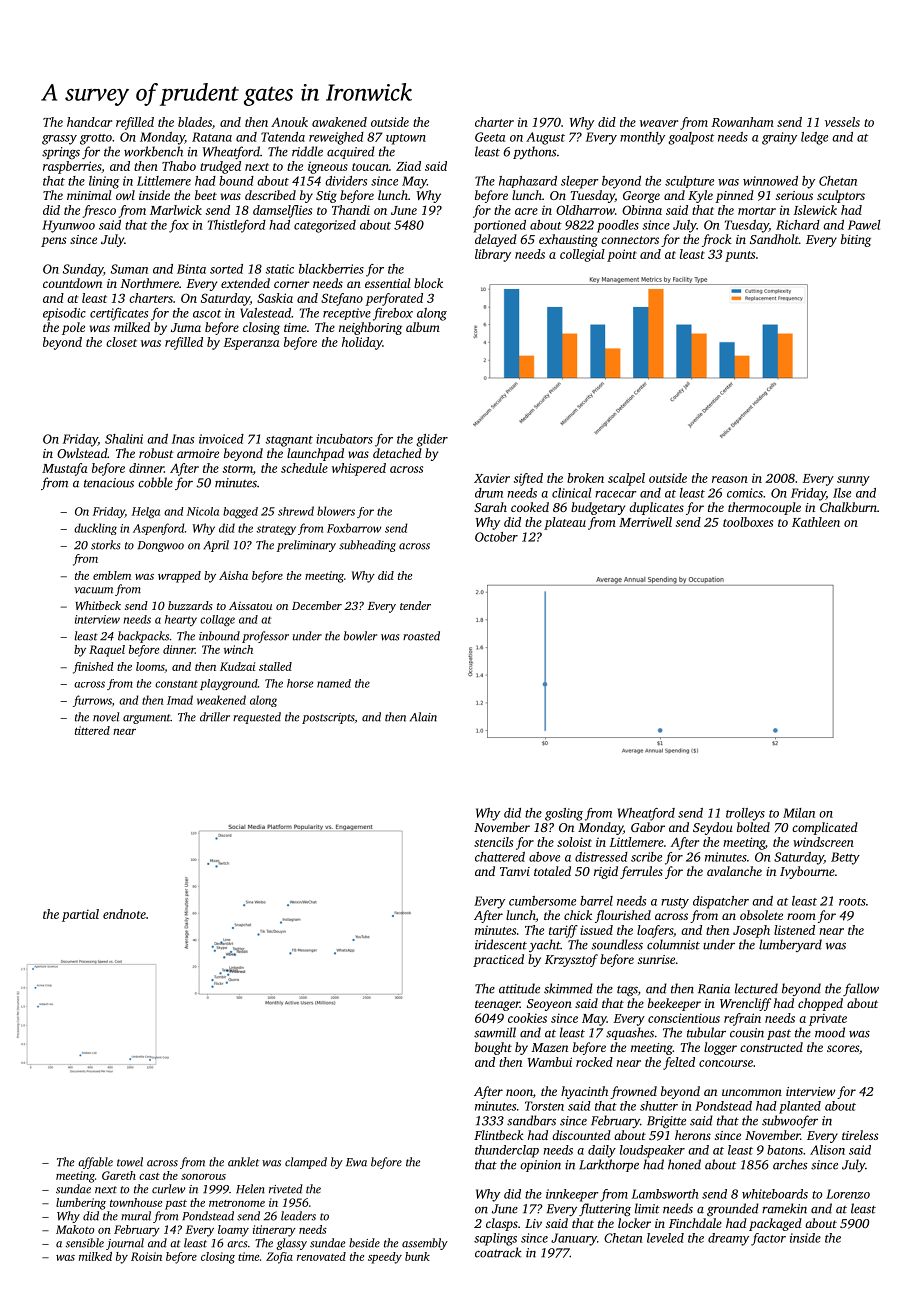 The width and height of the screenshot is (924, 1308). Describe the element at coordinates (748, 522) in the screenshot. I see `toolboxes` at that location.
